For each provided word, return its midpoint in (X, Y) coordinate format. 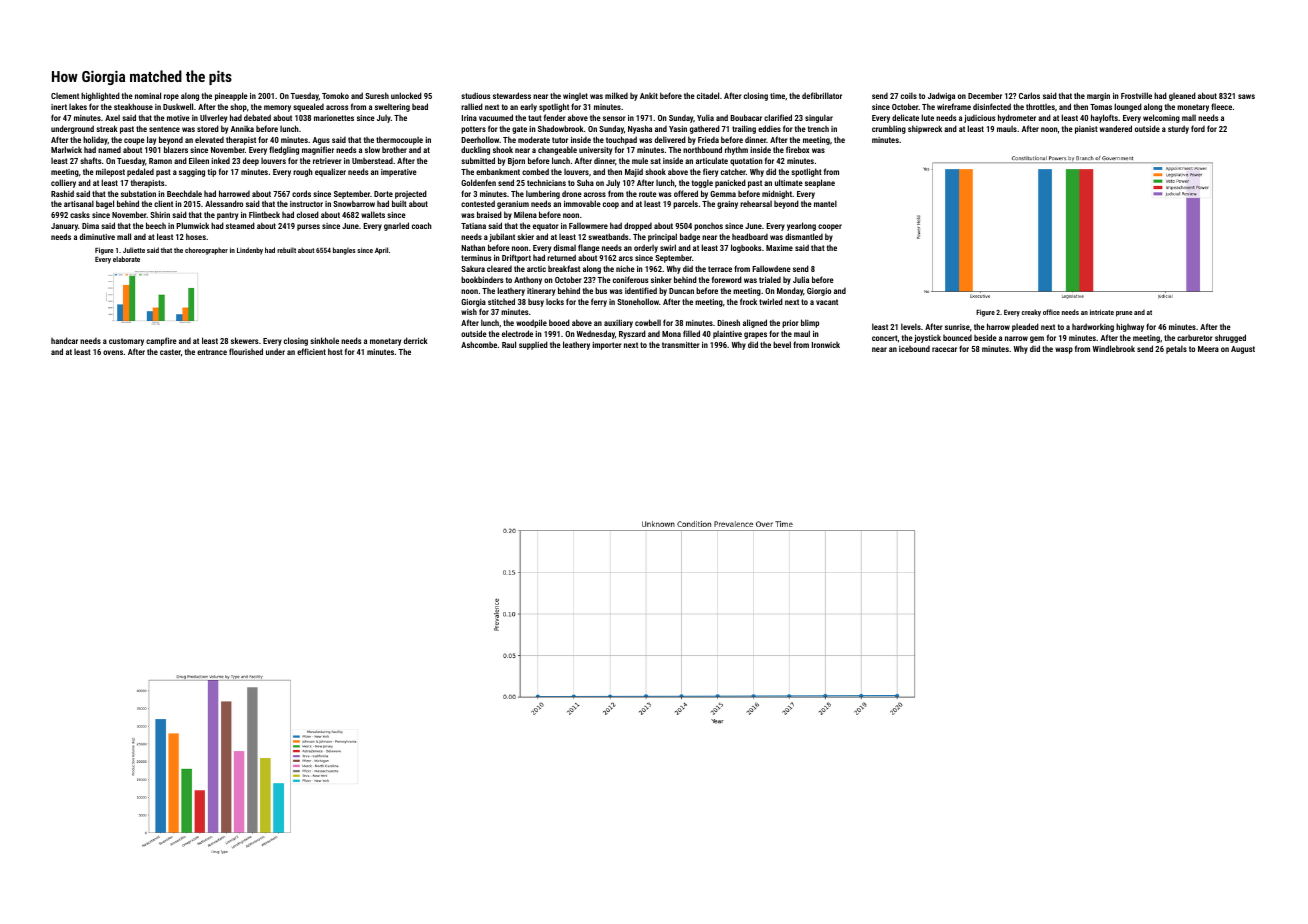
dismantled (804, 236)
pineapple (231, 96)
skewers (245, 340)
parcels (685, 204)
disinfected (992, 106)
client (163, 203)
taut (535, 118)
